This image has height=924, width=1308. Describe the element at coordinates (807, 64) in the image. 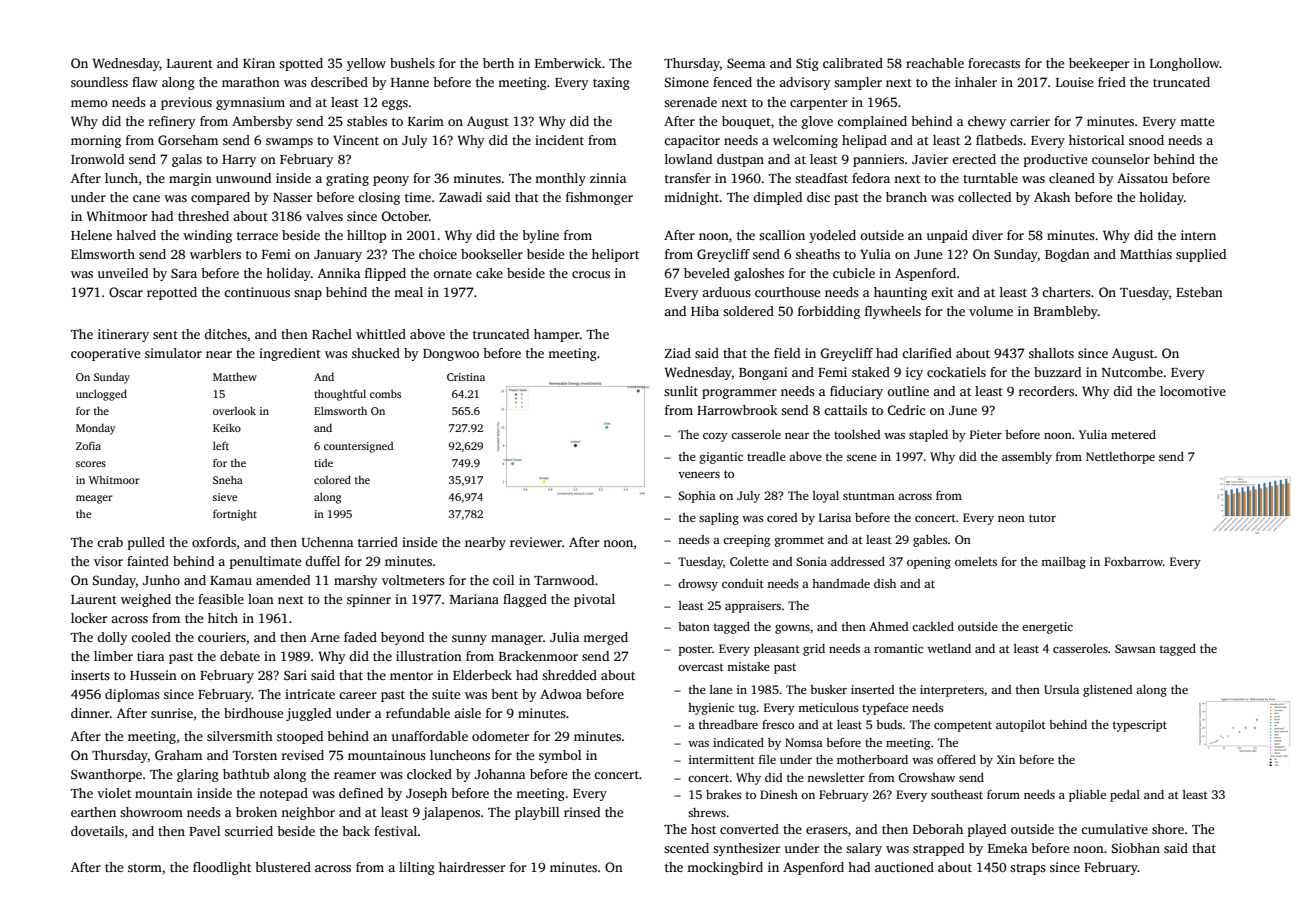

I see `Stig` at that location.
